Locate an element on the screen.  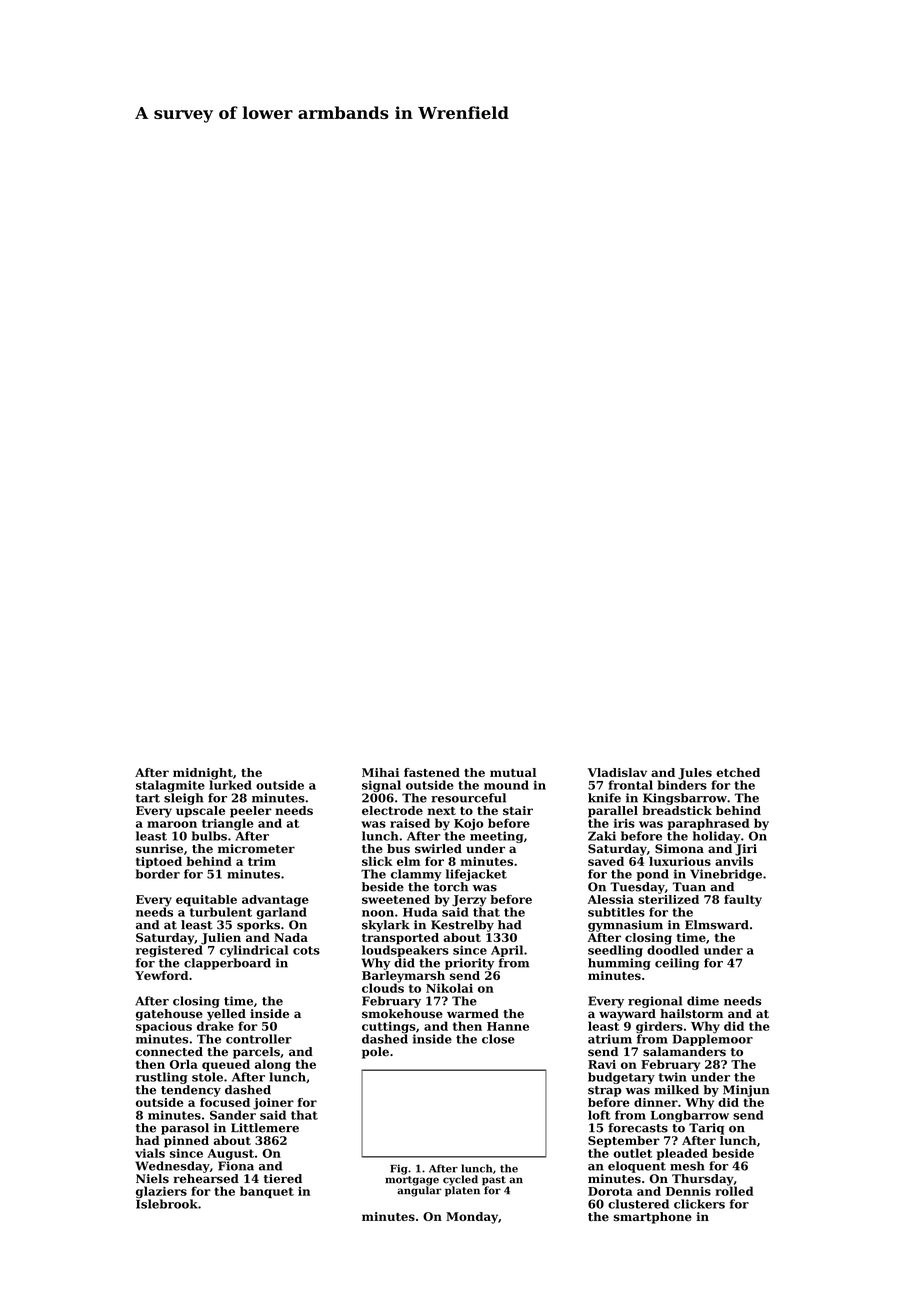
saved is located at coordinates (606, 861).
